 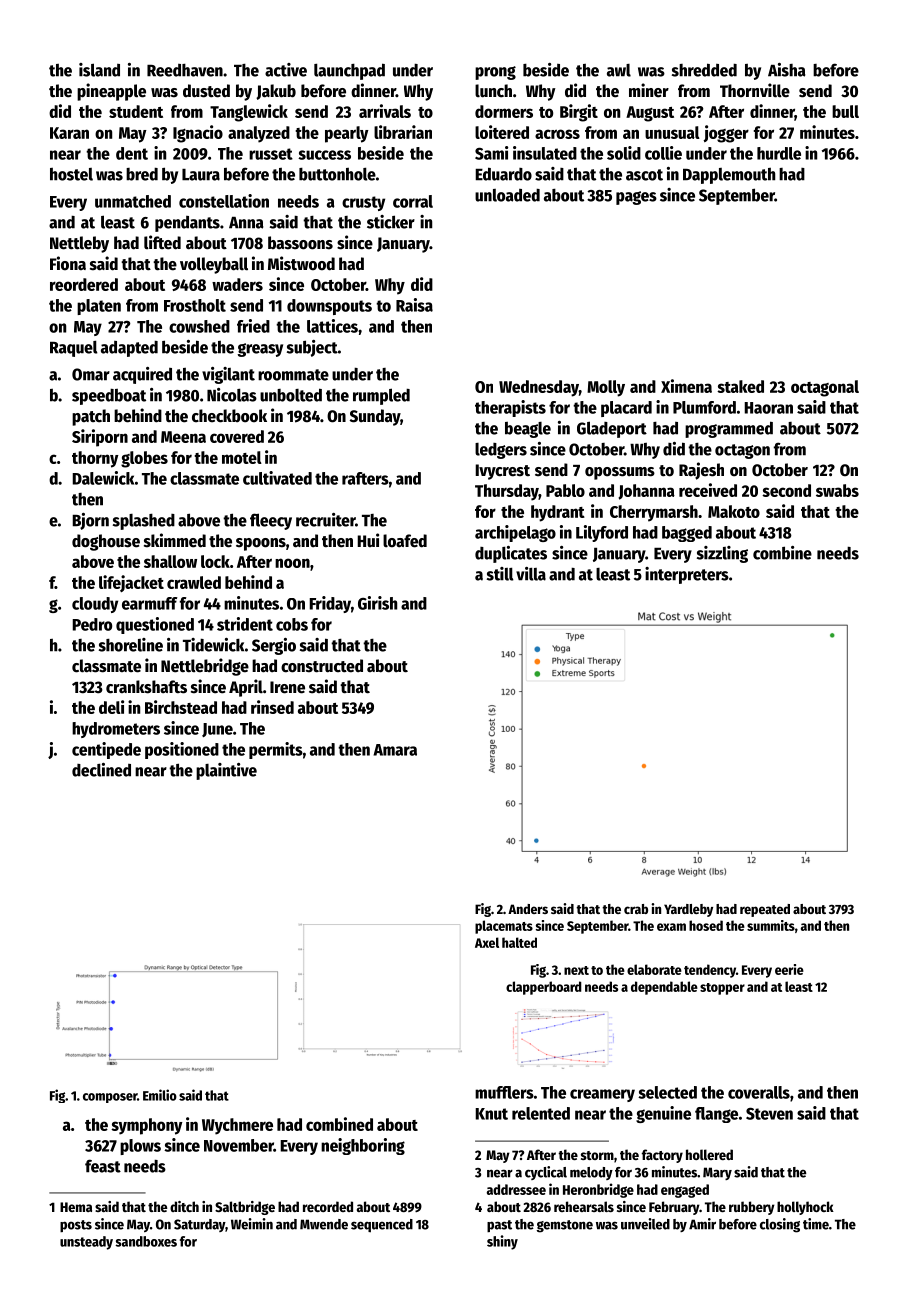 I want to click on earmuff, so click(x=149, y=603).
